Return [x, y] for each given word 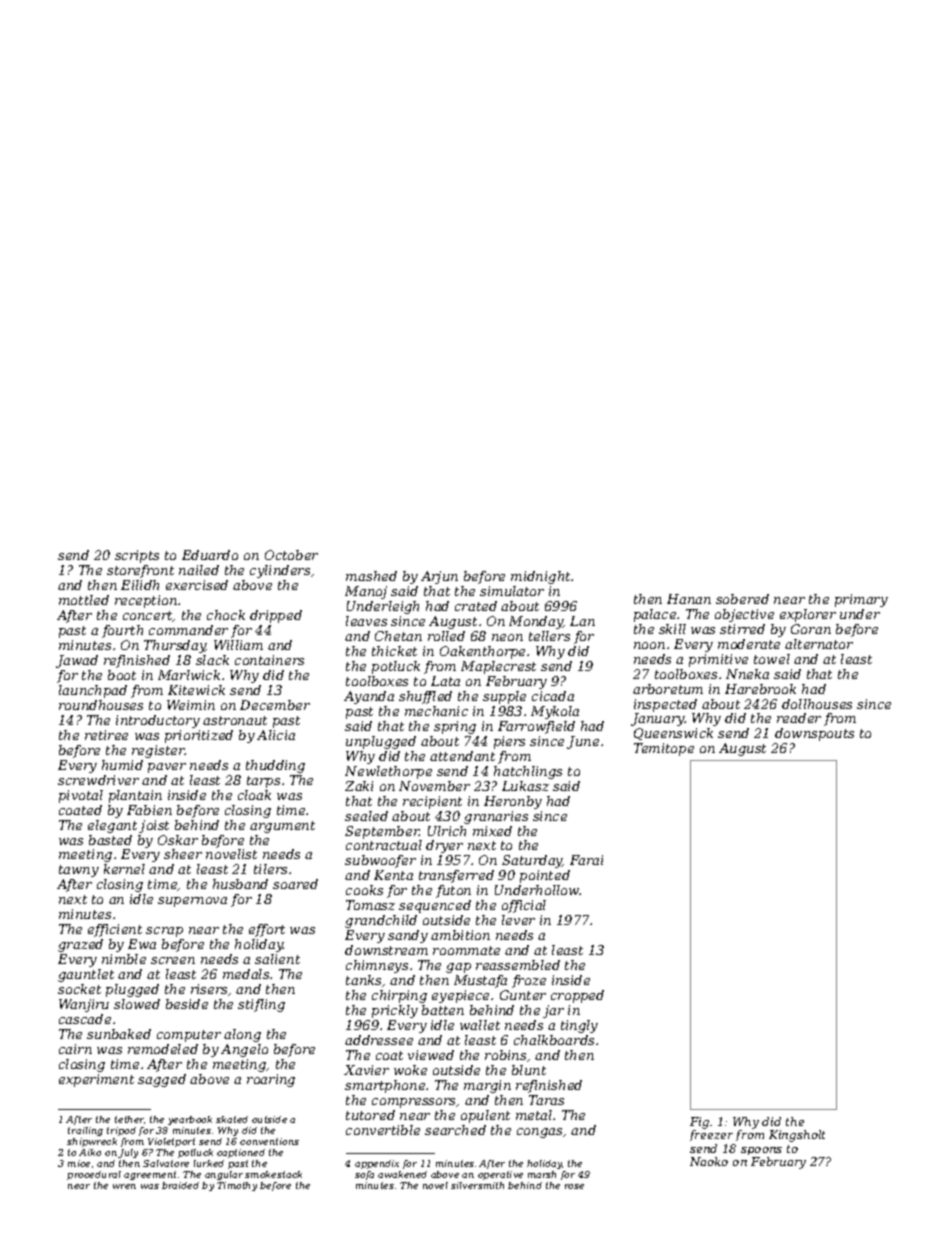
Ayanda [369, 697]
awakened [402, 1174]
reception [146, 601]
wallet [480, 1025]
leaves [366, 621]
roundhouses [101, 705]
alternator [819, 644]
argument [282, 827]
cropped [577, 996]
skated [232, 1119]
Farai [586, 860]
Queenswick [673, 734]
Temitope [664, 749]
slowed [137, 1004]
